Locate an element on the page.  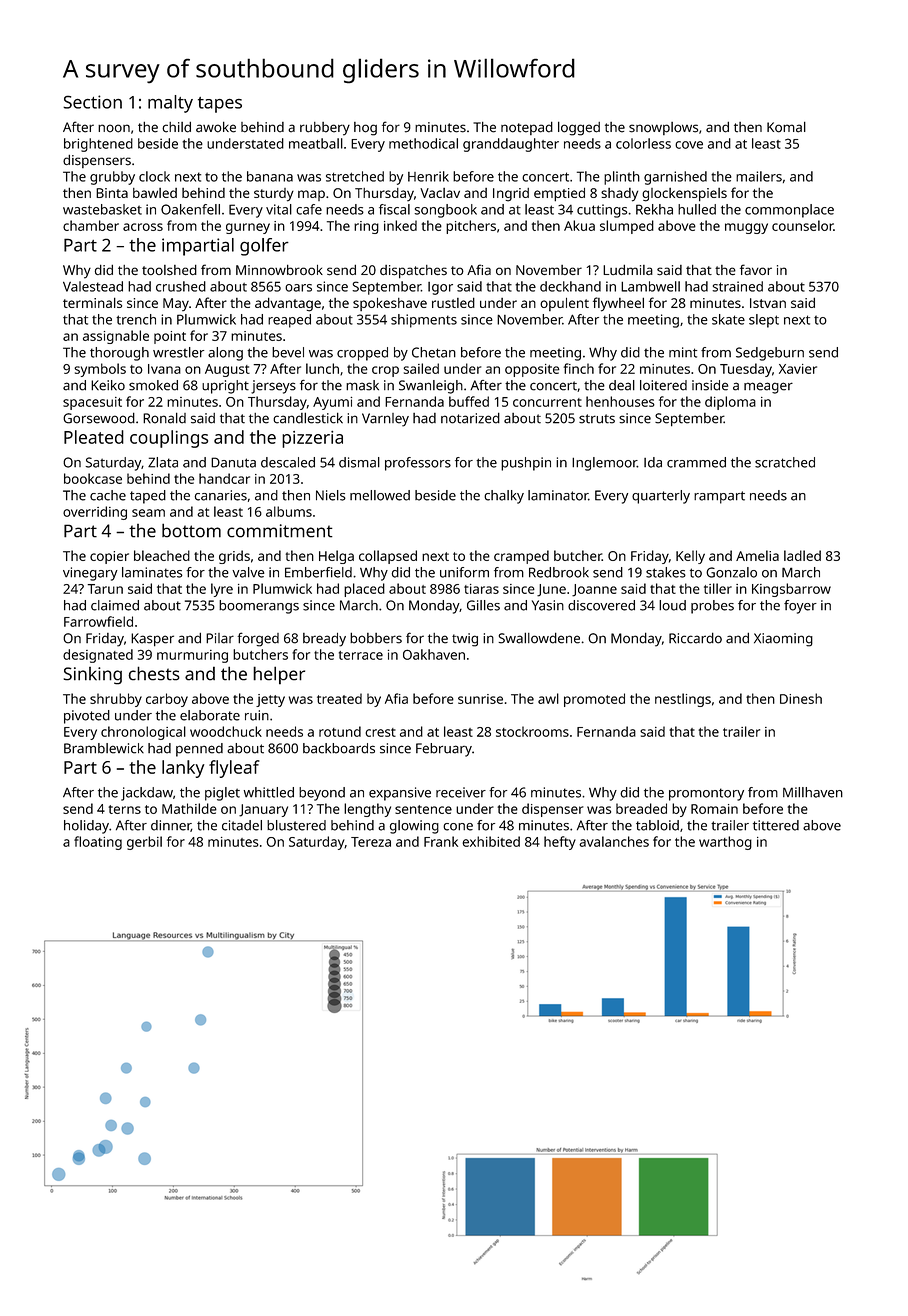
slept is located at coordinates (764, 321).
